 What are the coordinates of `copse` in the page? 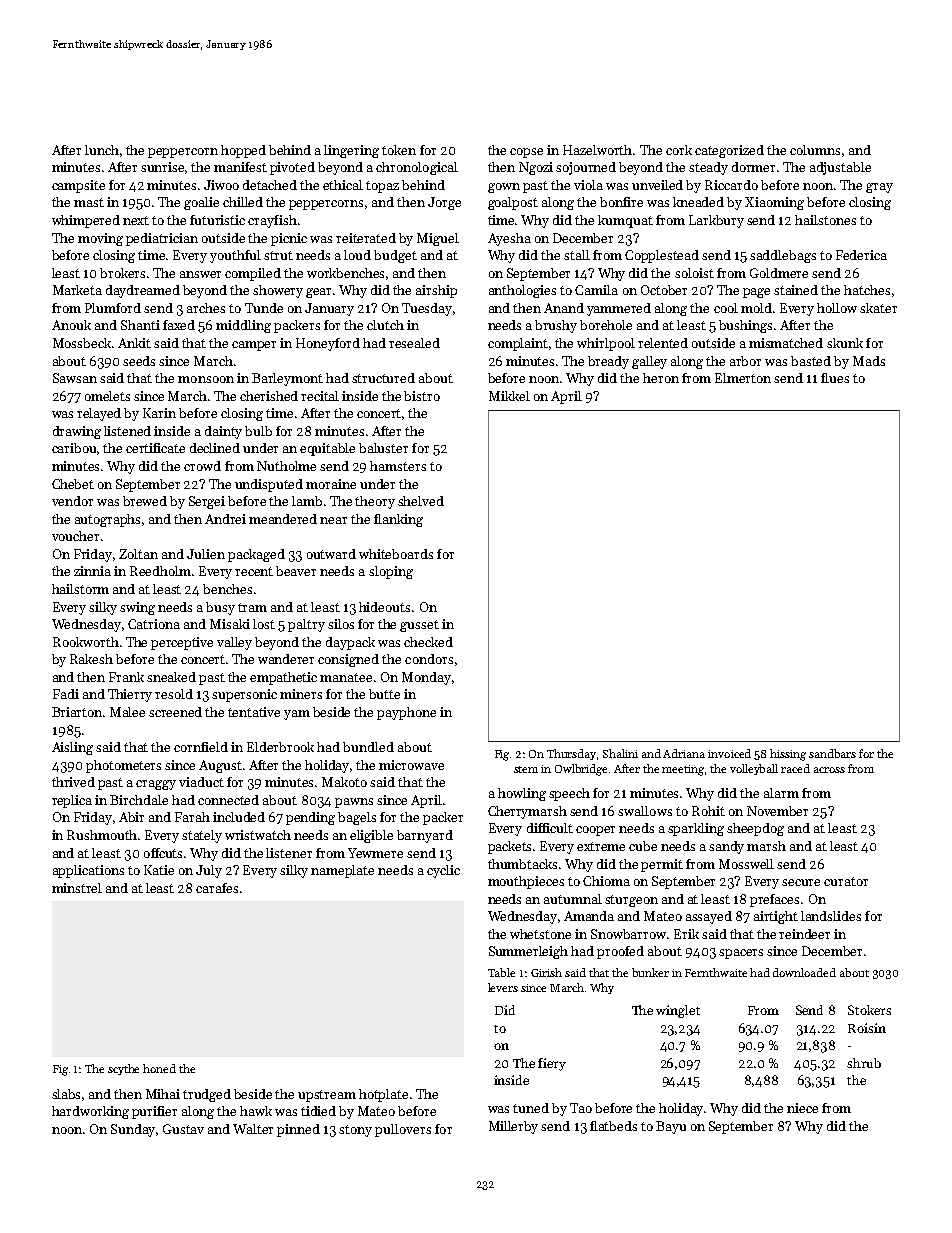 It's located at (526, 153).
